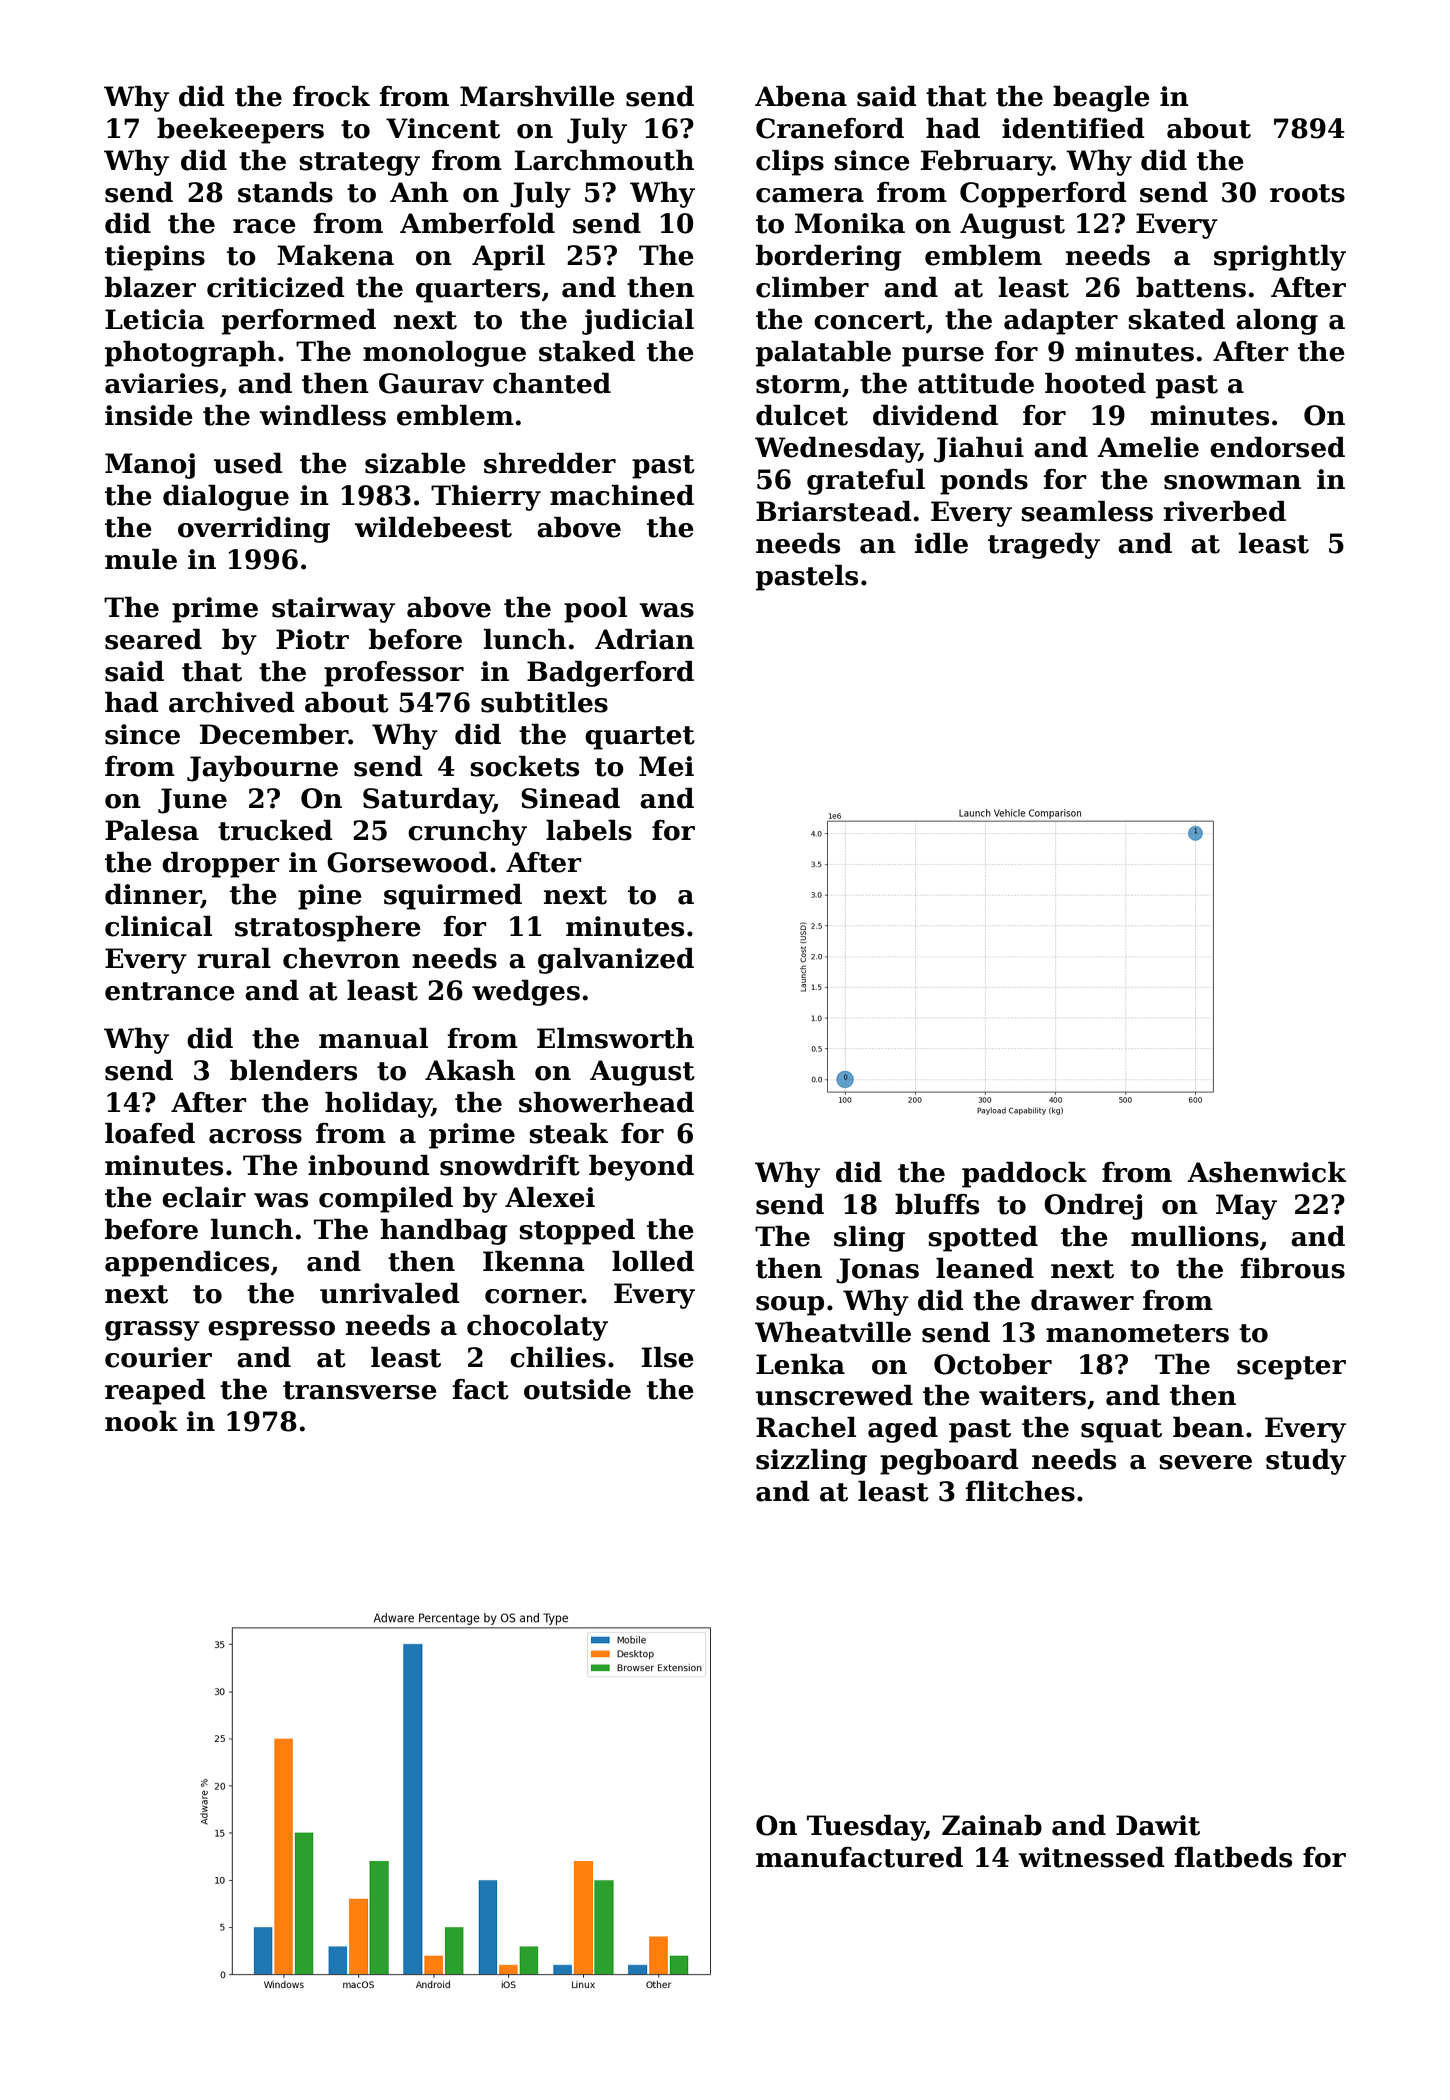  I want to click on frock, so click(331, 96).
